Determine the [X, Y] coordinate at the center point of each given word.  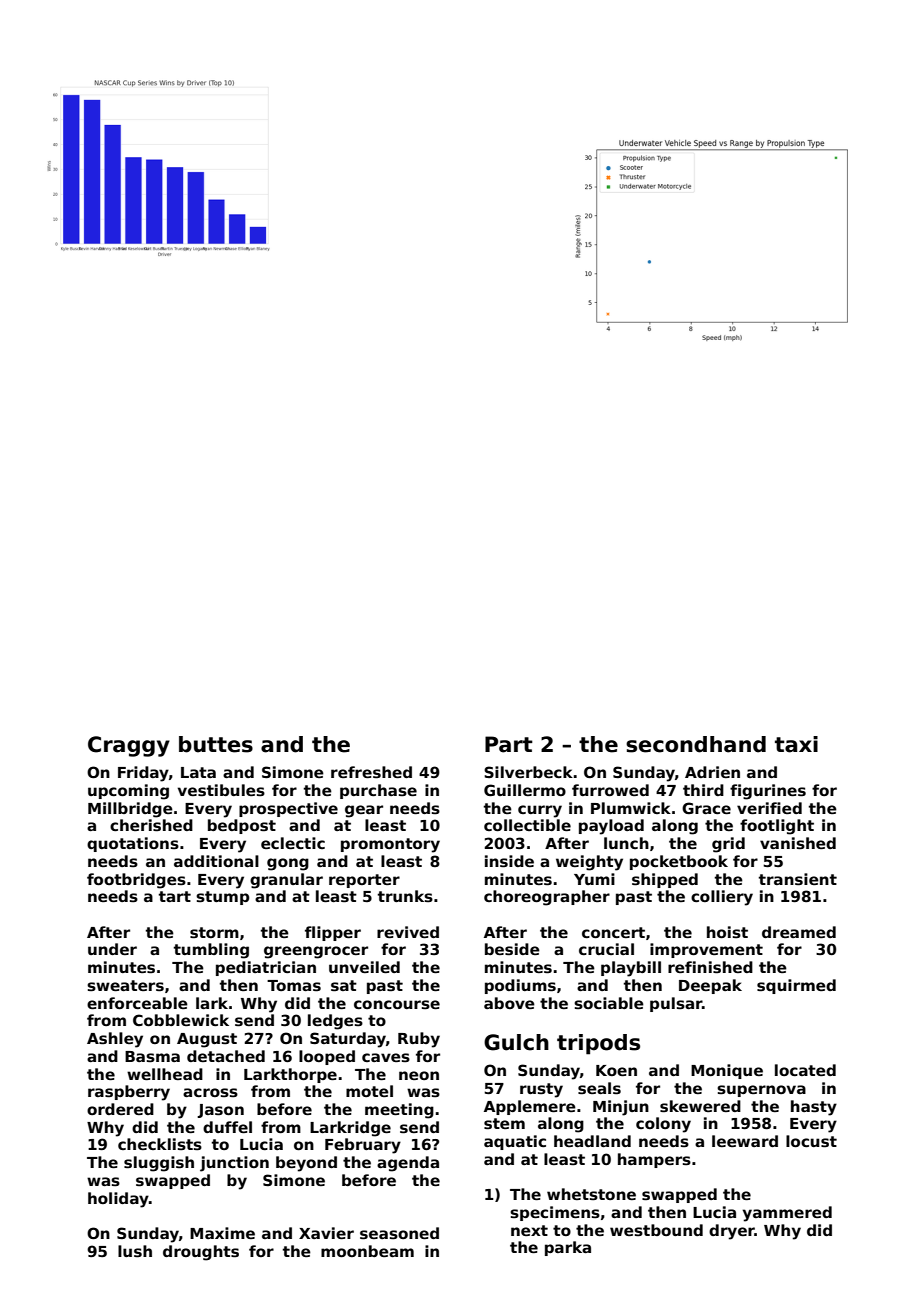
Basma [152, 1057]
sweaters [125, 986]
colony [663, 1125]
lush [135, 1251]
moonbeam [367, 1251]
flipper [333, 933]
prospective [288, 809]
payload [611, 827]
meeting [399, 1111]
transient [798, 879]
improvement [706, 950]
